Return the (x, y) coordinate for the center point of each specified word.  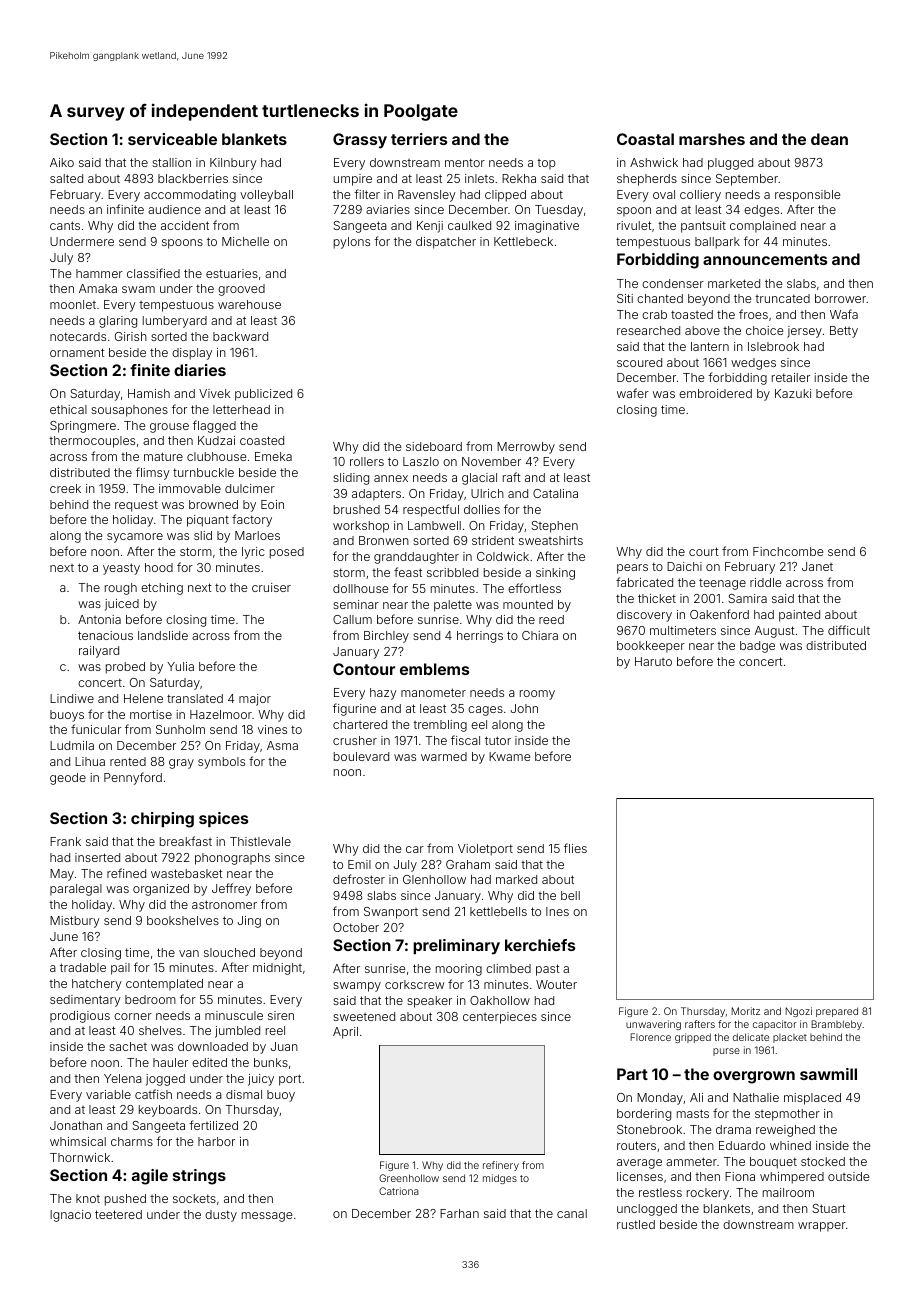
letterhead (241, 409)
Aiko (62, 162)
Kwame (509, 756)
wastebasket (187, 873)
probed (125, 668)
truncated (782, 298)
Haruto (653, 661)
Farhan (459, 1213)
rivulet (634, 225)
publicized (263, 395)
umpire (353, 180)
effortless (534, 588)
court (704, 551)
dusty (221, 1216)
